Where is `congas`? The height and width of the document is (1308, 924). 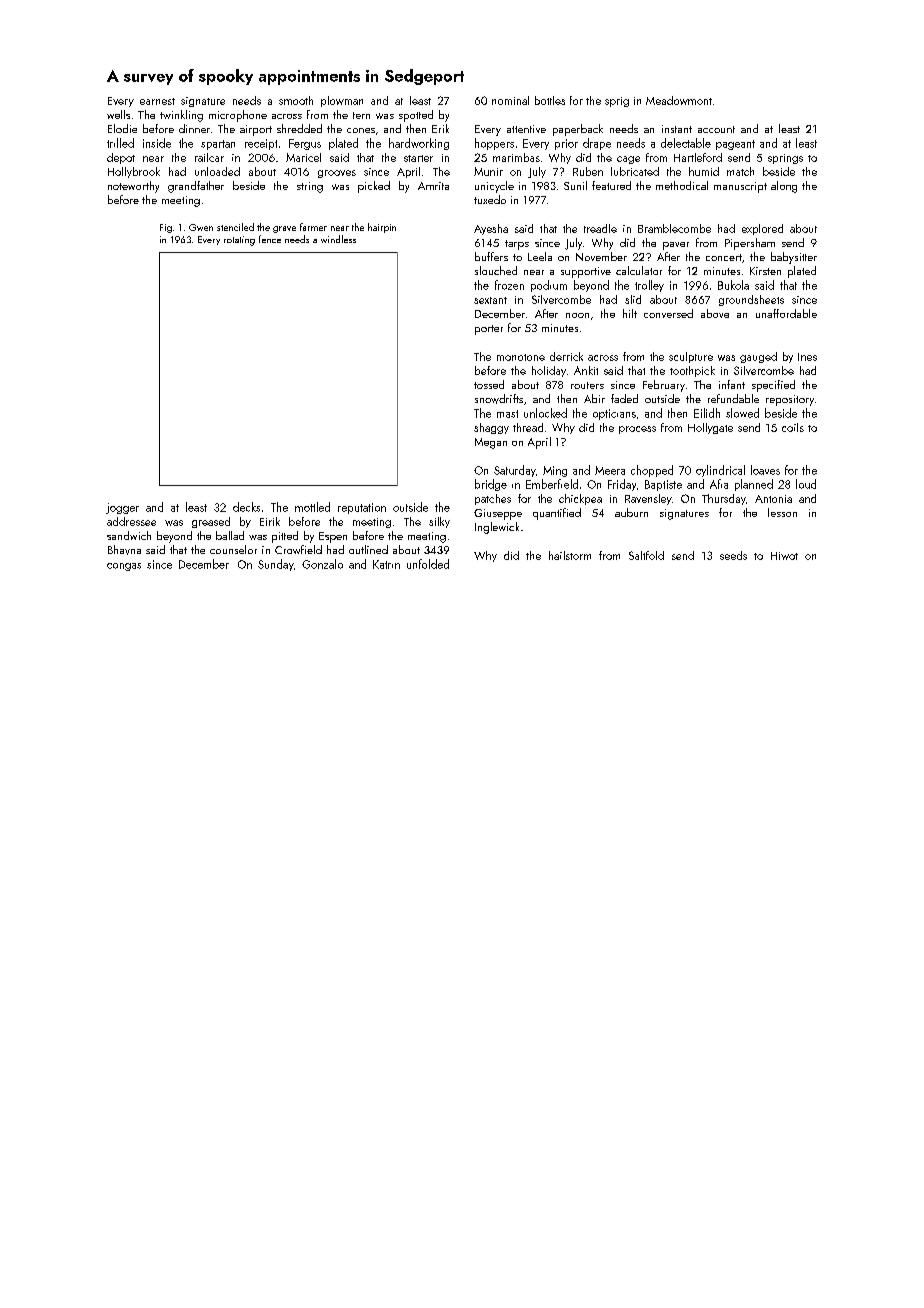 congas is located at coordinates (124, 567).
